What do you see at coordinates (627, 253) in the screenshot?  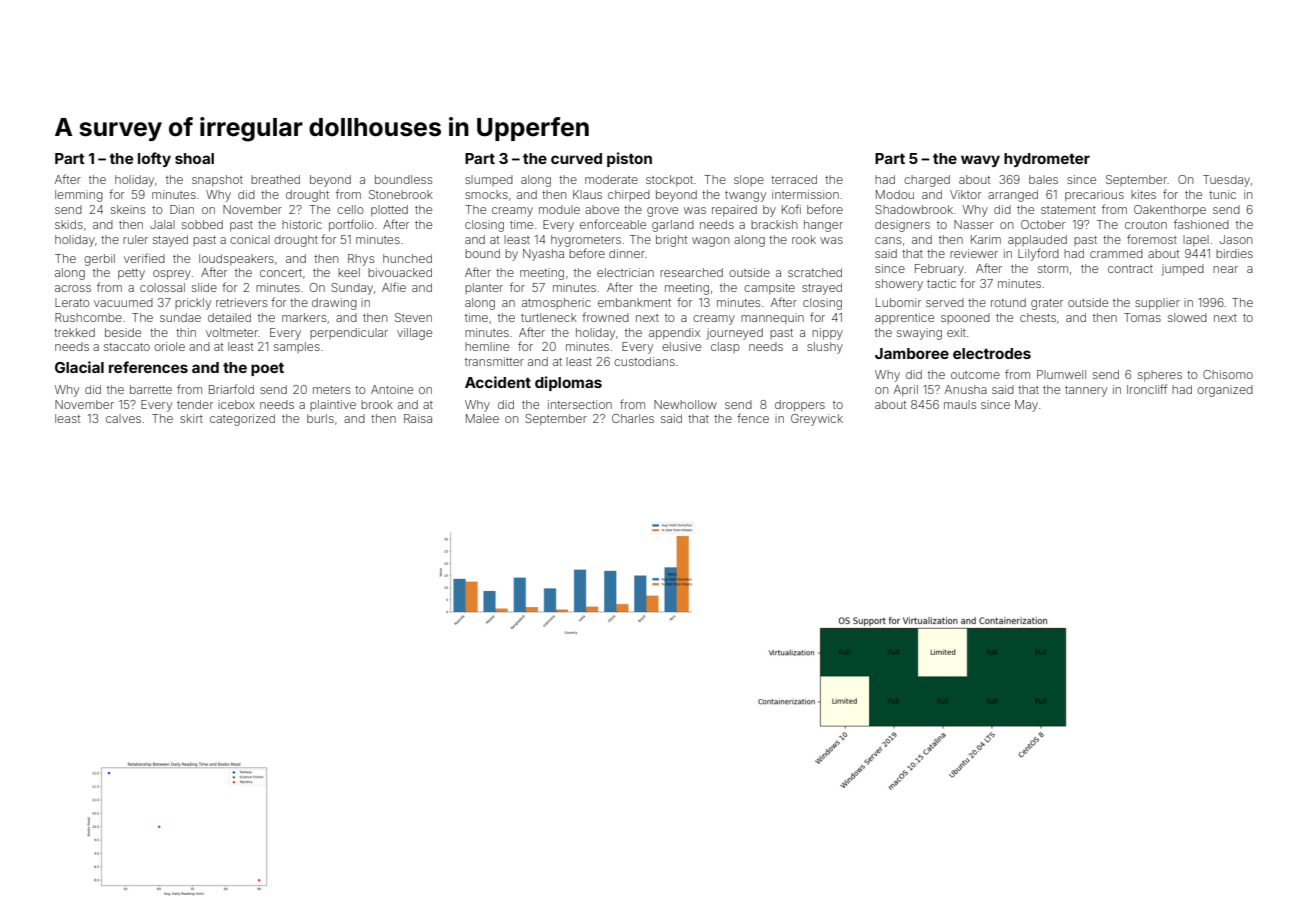 I see `dinner` at bounding box center [627, 253].
